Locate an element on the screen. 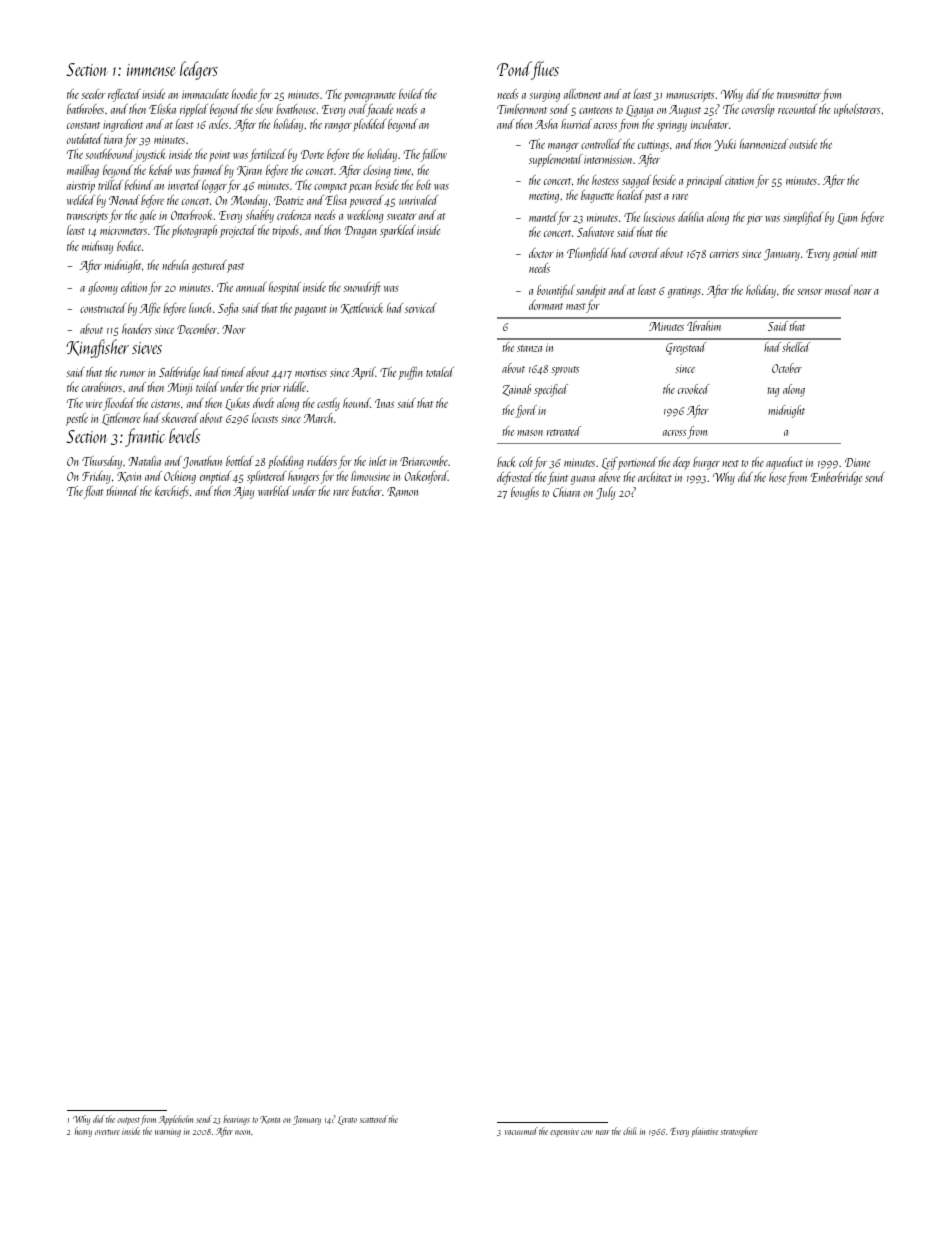 This screenshot has height=1233, width=952. stratosphere is located at coordinates (739, 1132).
